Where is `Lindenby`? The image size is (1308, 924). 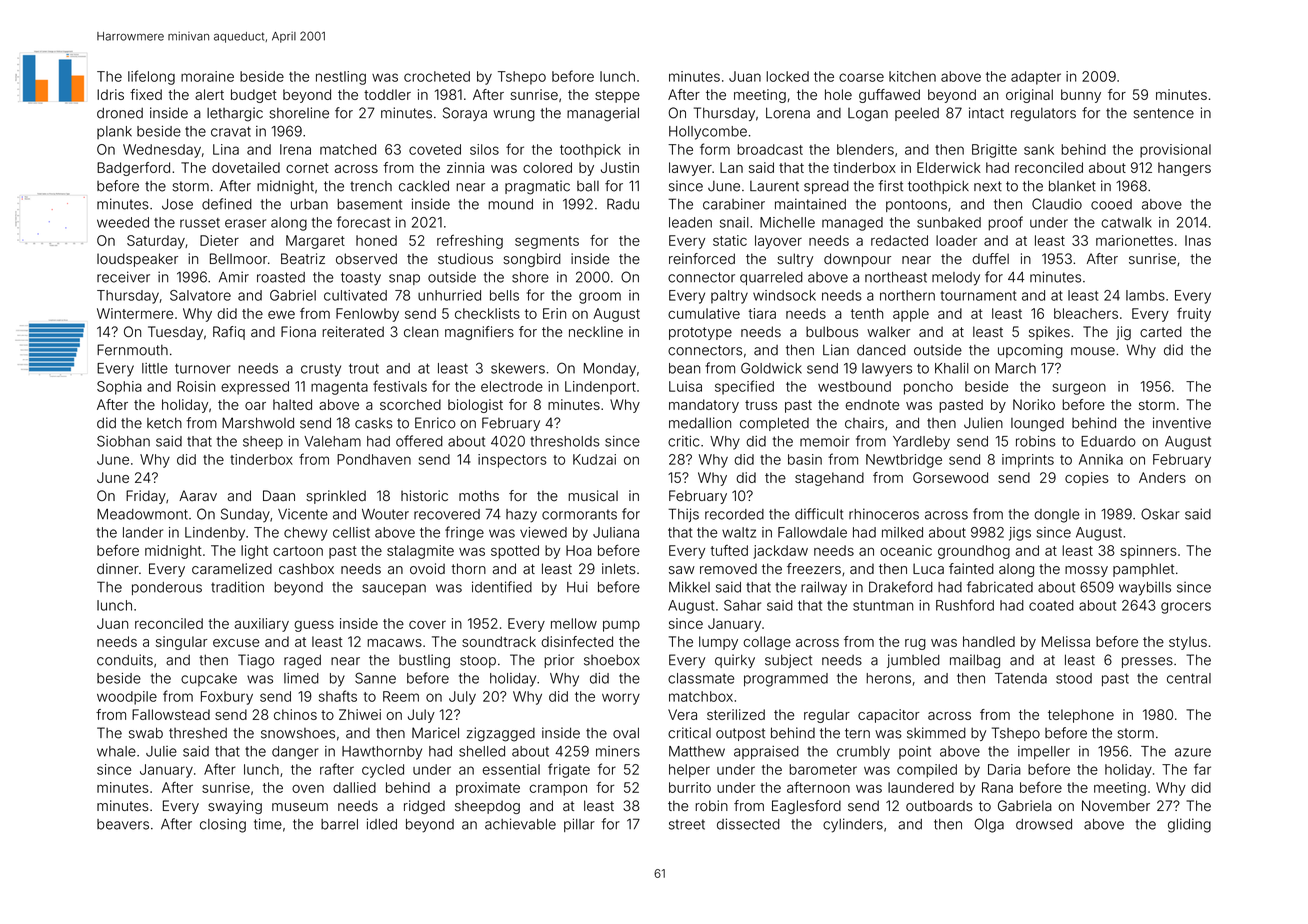
Lindenby is located at coordinates (215, 534).
